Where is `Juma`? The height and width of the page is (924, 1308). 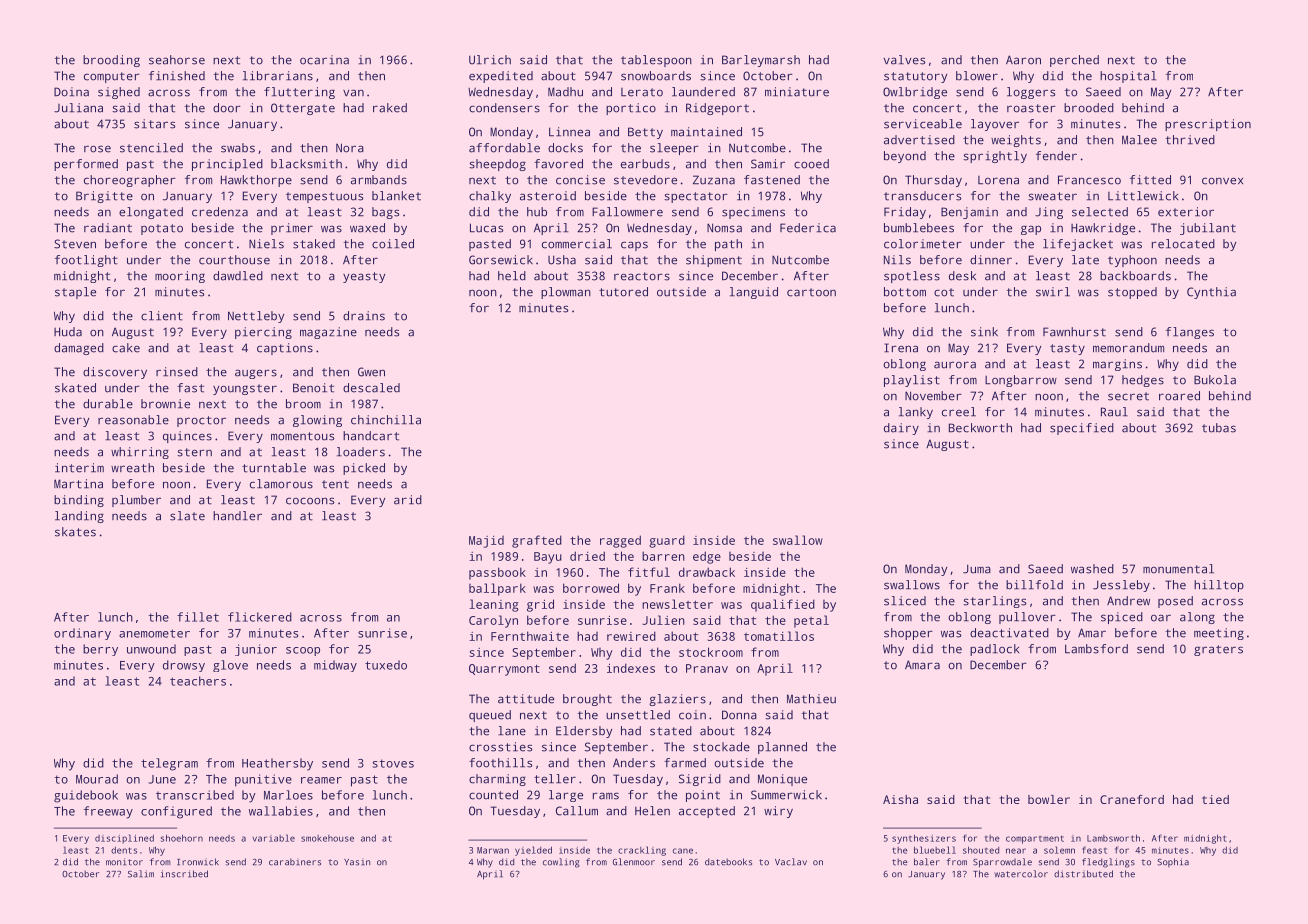 Juma is located at coordinates (977, 569).
